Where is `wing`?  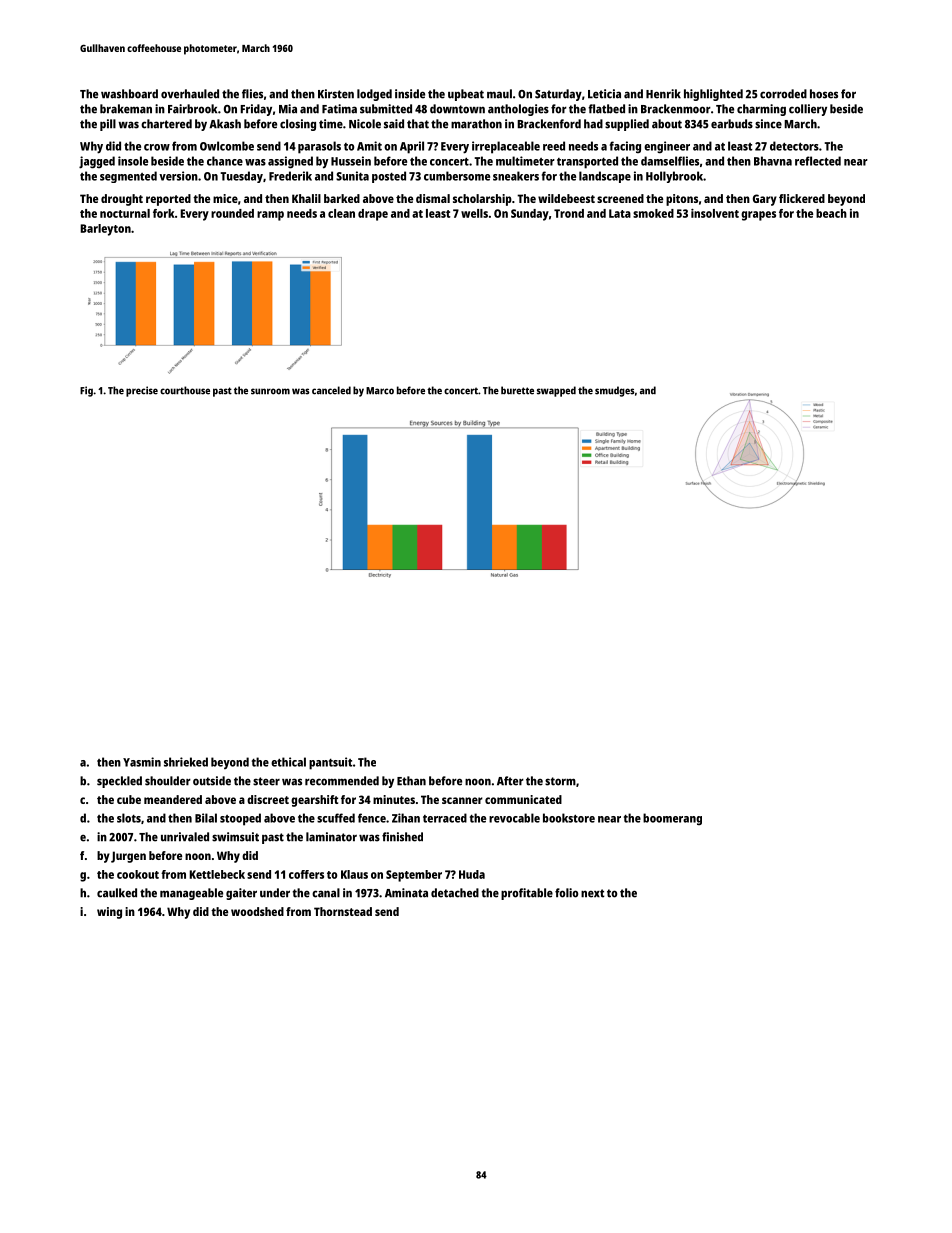 wing is located at coordinates (109, 913).
